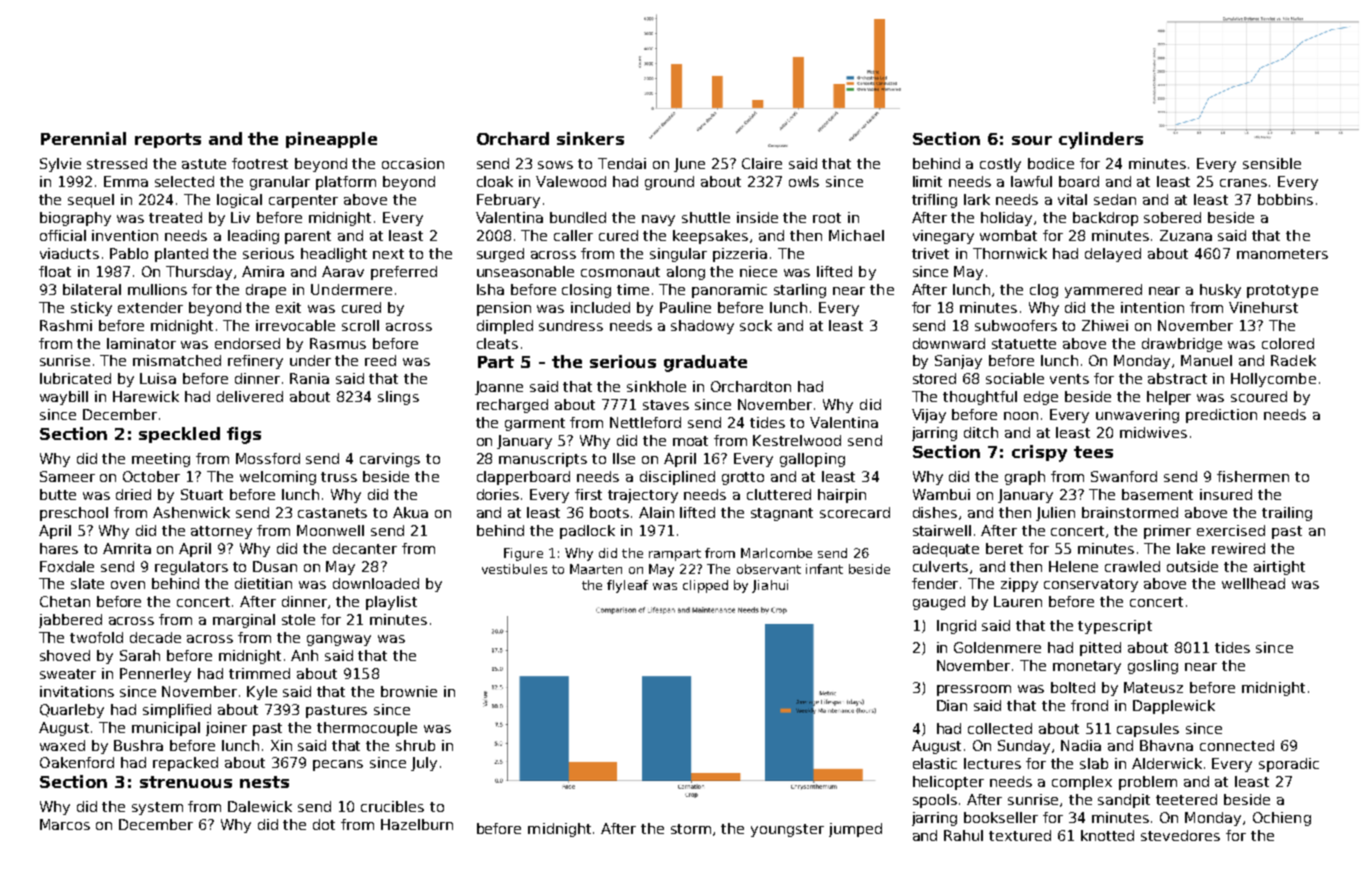 The height and width of the screenshot is (887, 1372). Describe the element at coordinates (1174, 707) in the screenshot. I see `Dapplewick` at that location.
